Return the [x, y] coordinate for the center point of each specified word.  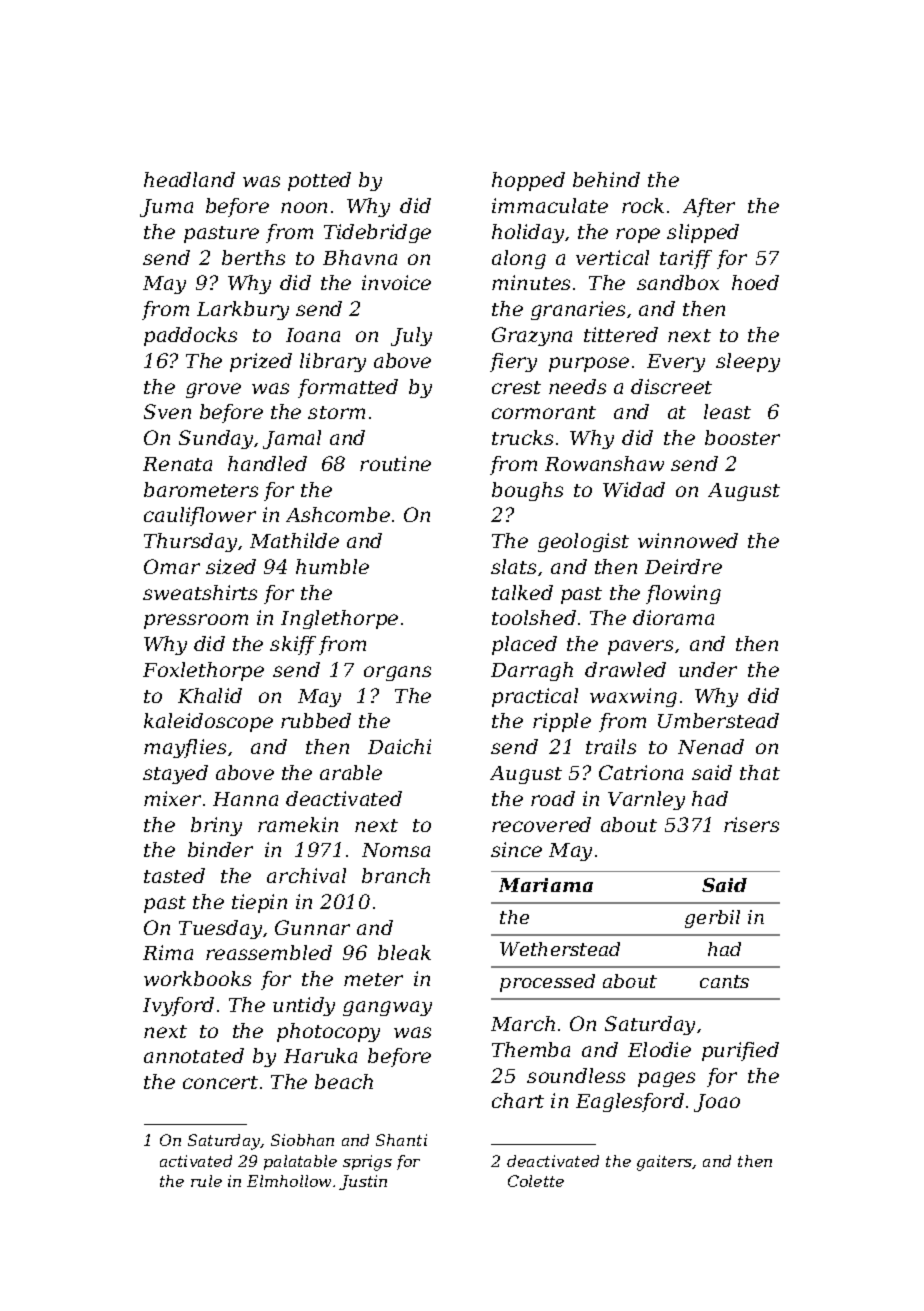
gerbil [712, 919]
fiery [513, 362]
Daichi [399, 746]
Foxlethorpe [203, 671]
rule [206, 1181]
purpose [589, 364]
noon [304, 207]
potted [319, 181]
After [709, 207]
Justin [363, 1182]
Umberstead [718, 720]
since [516, 849]
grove [213, 390]
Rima [168, 952]
